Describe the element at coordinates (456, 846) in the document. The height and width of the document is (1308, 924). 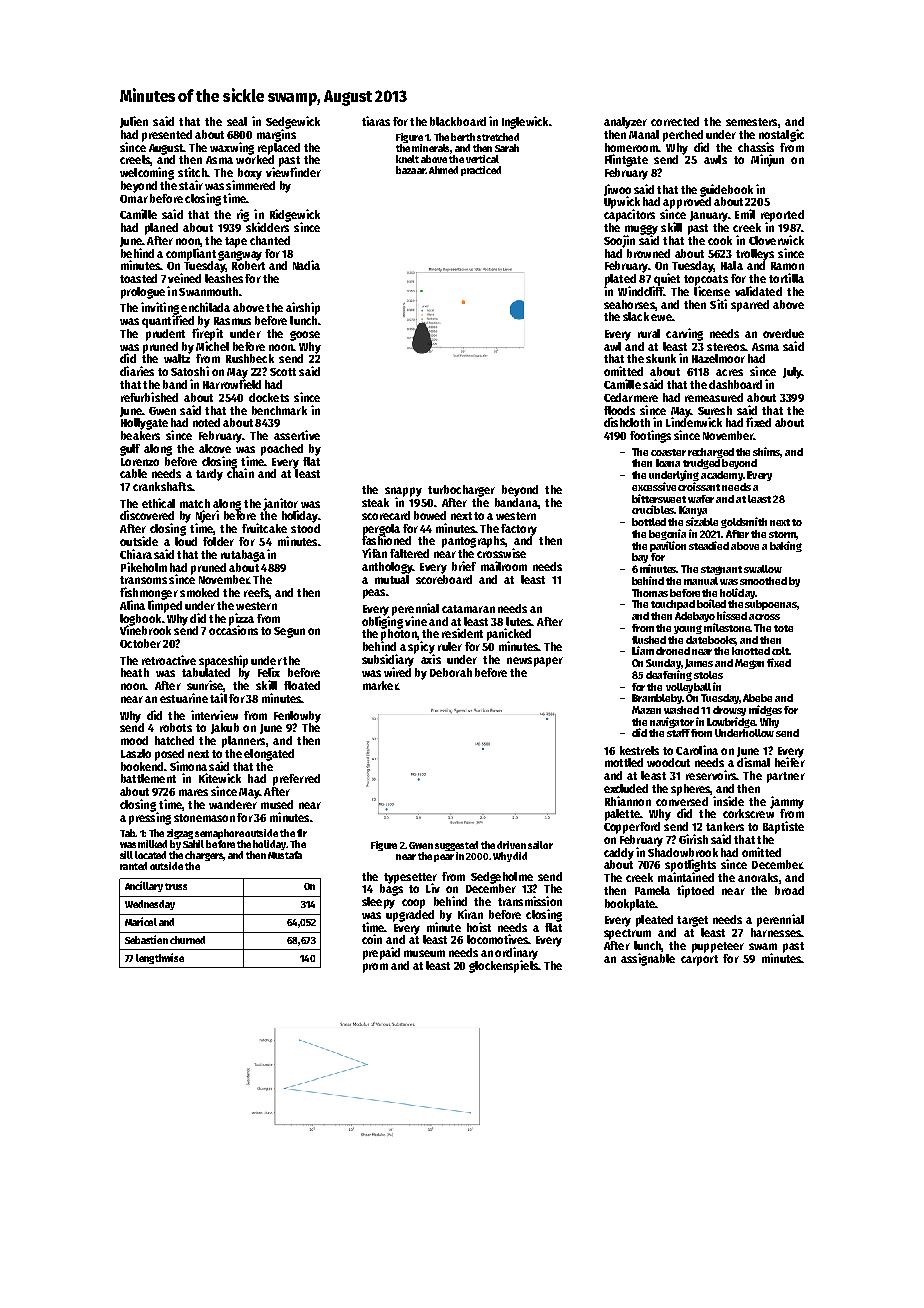
I see `suggested` at that location.
